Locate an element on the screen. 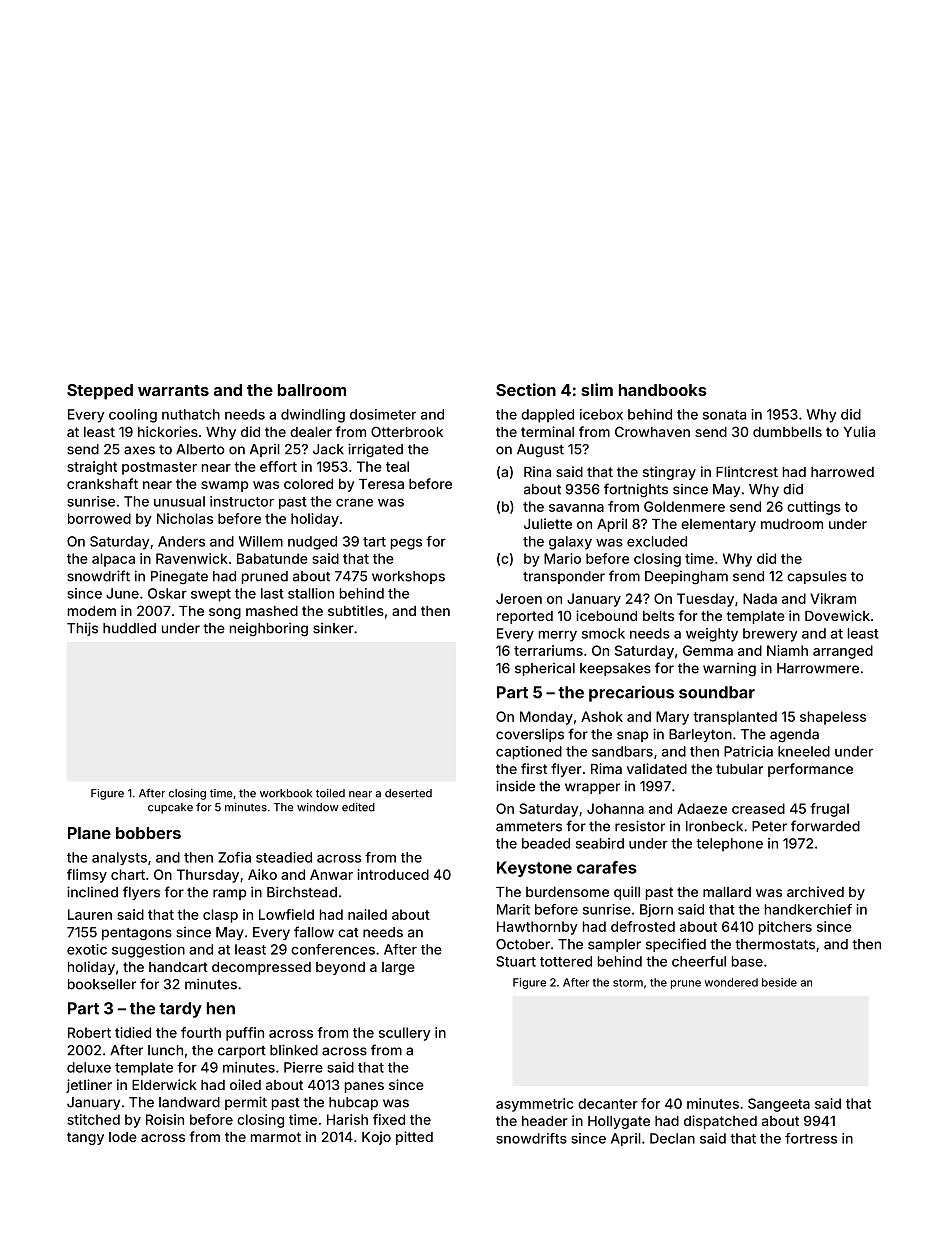 The height and width of the screenshot is (1233, 952). Roisin is located at coordinates (165, 1119).
